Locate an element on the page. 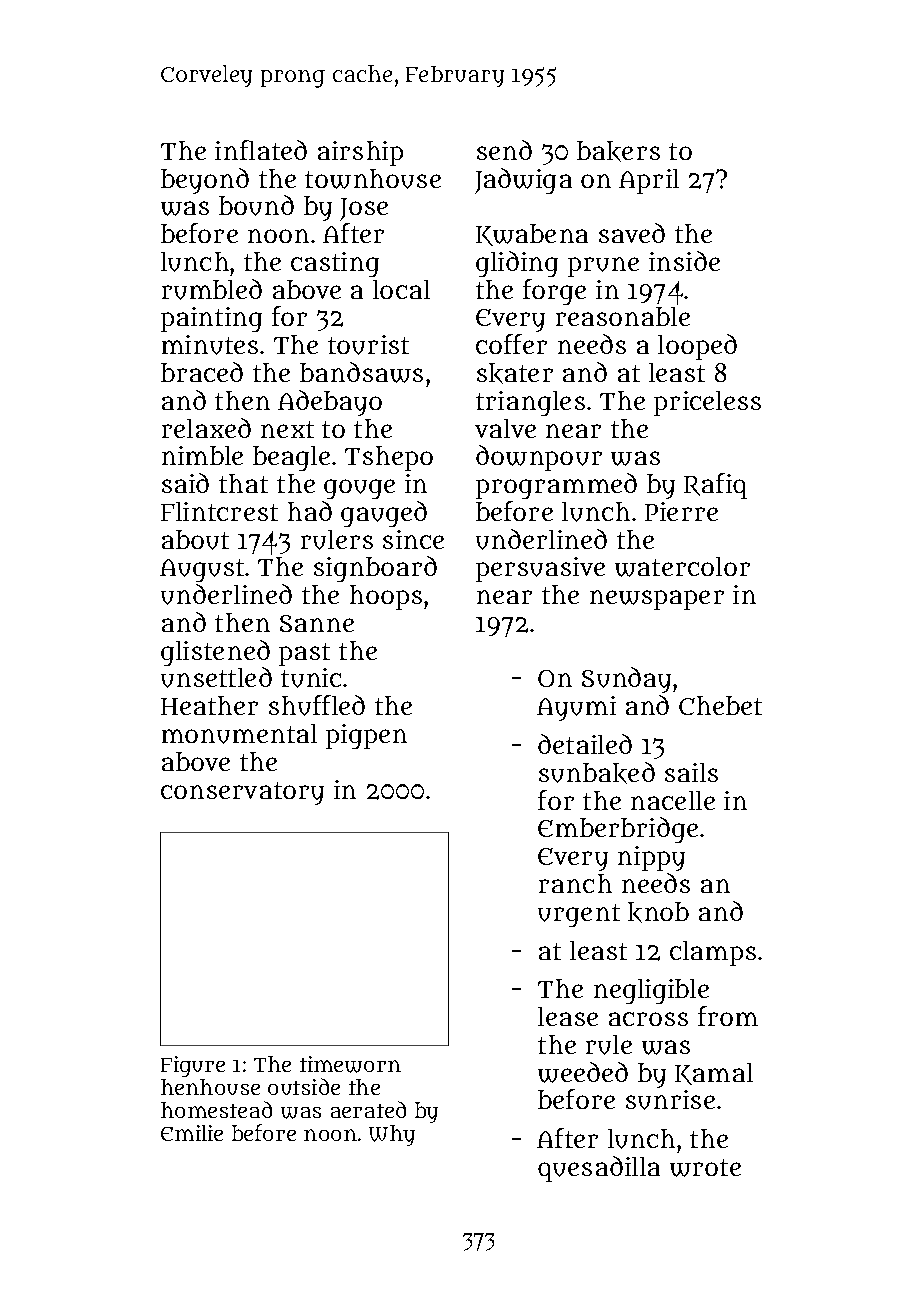  Ayumi is located at coordinates (576, 708).
